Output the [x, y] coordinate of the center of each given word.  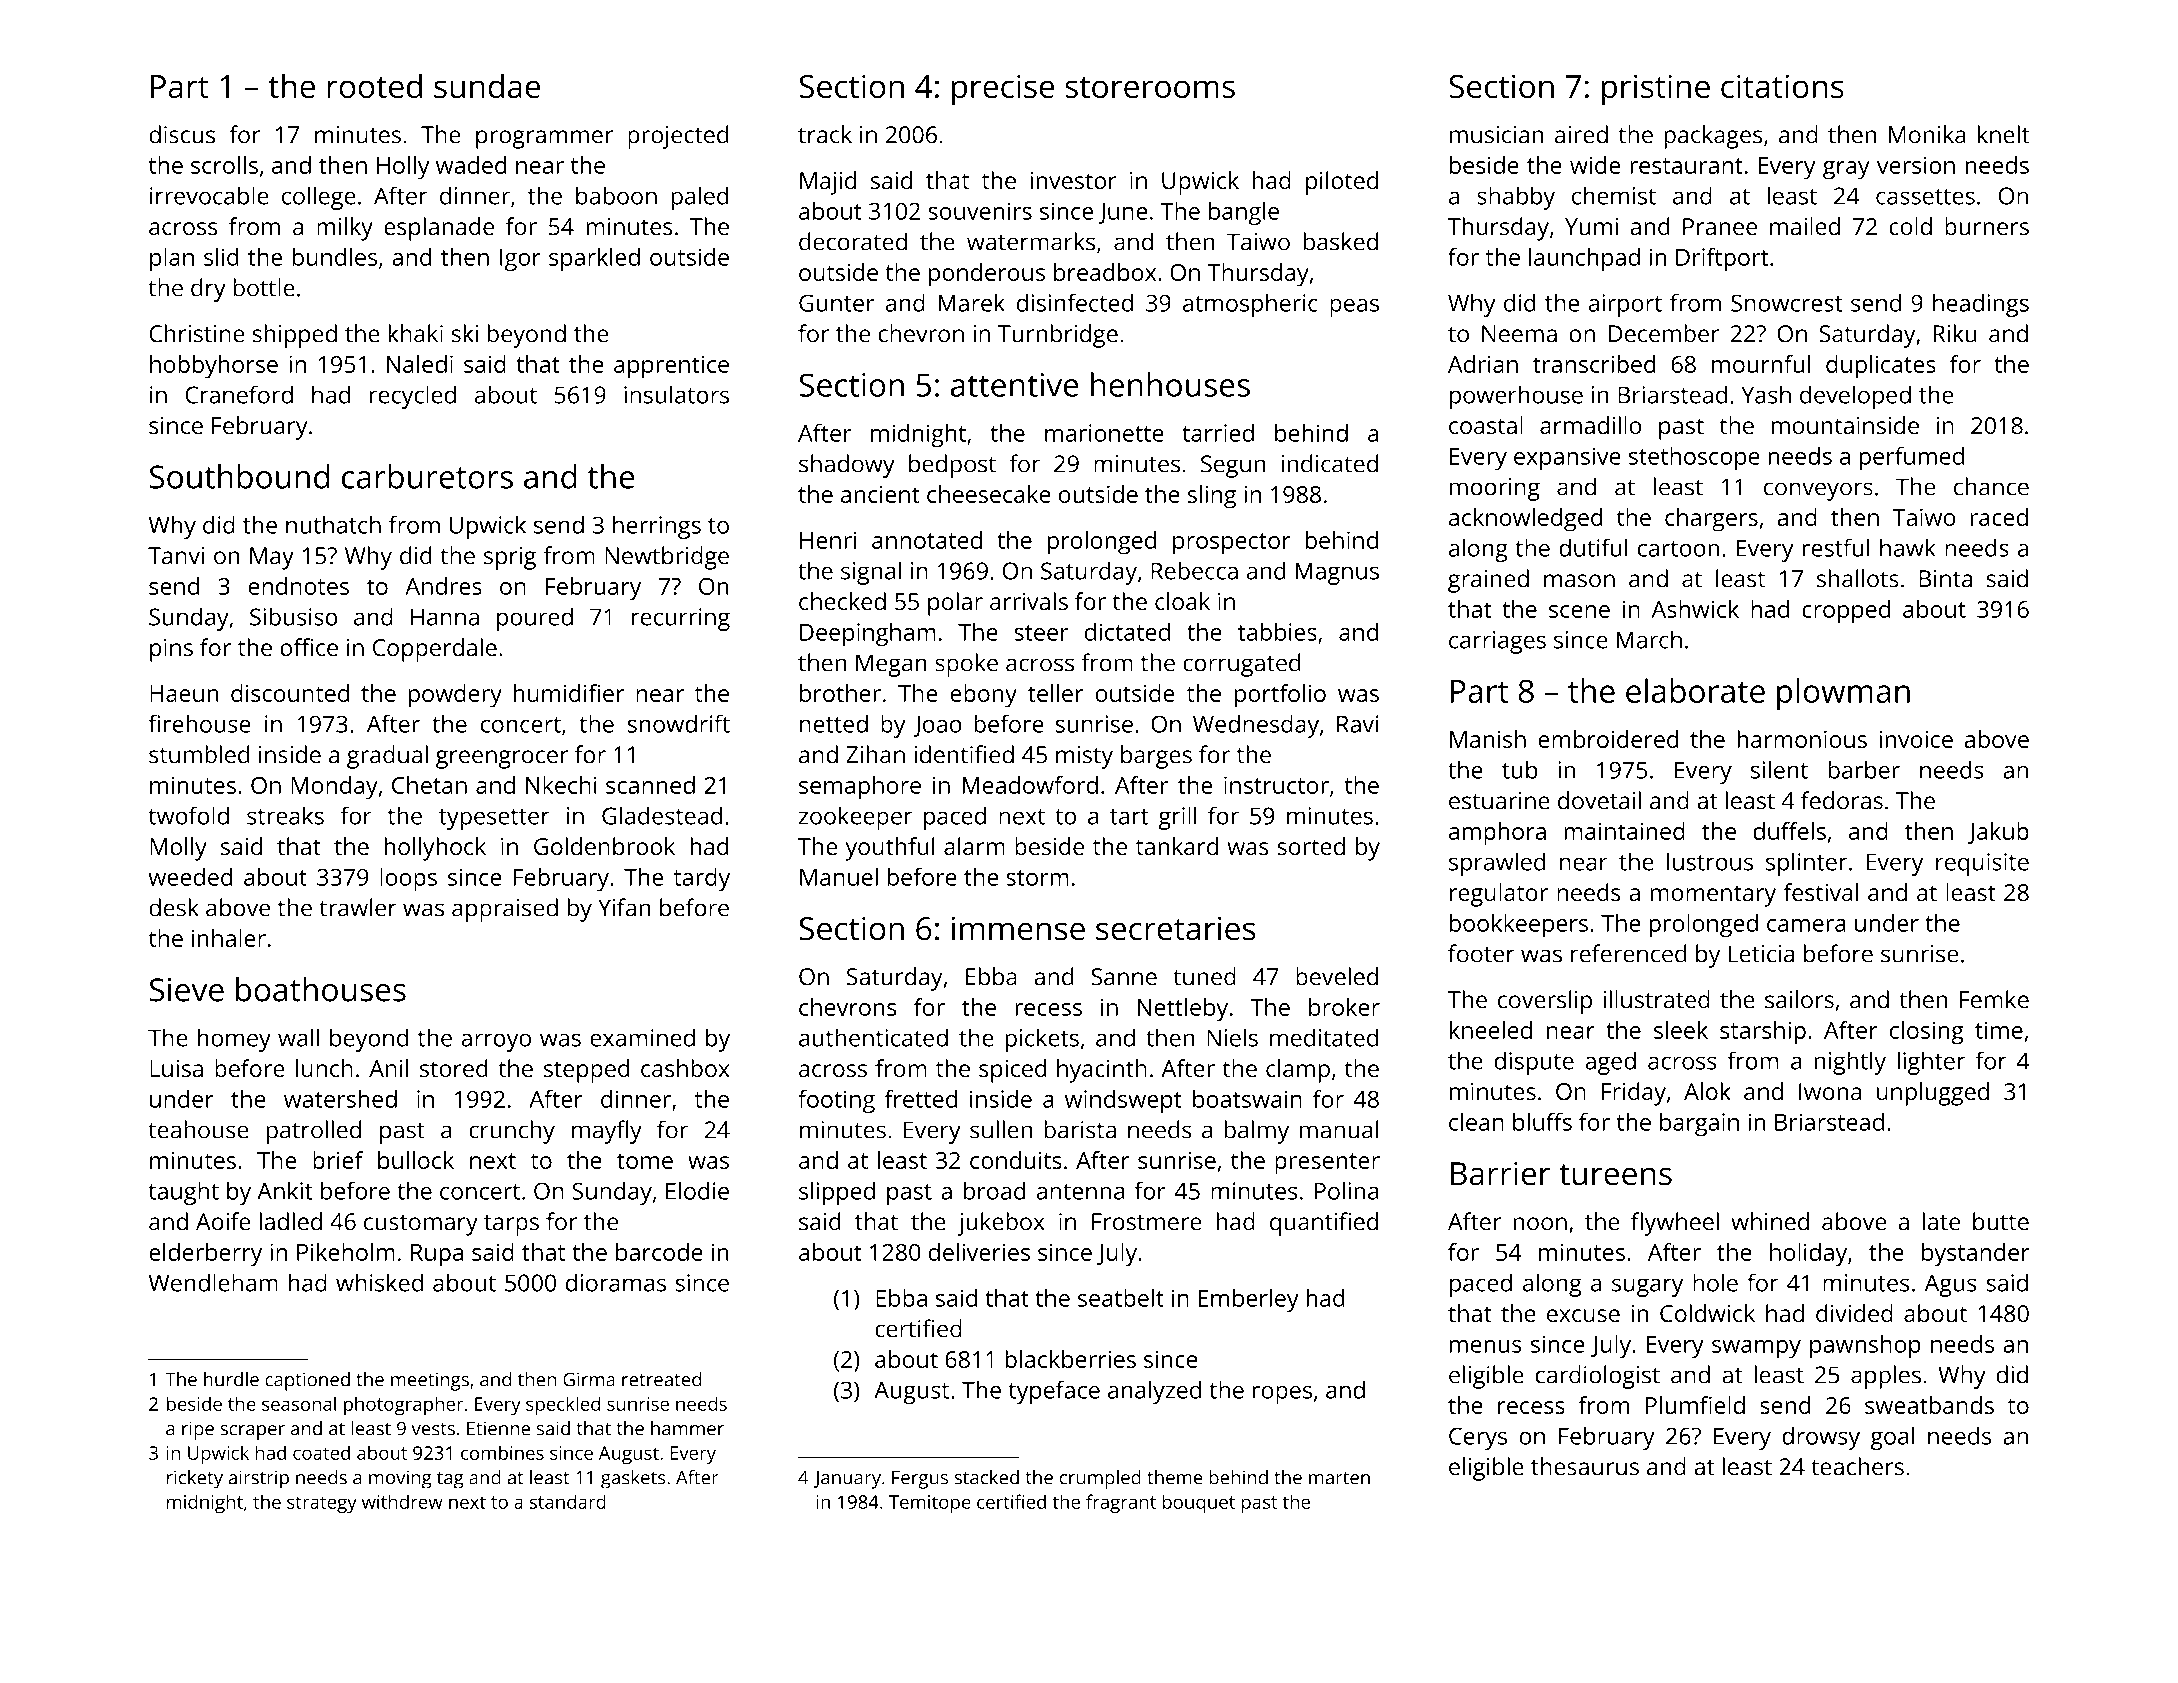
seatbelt [1121, 1298]
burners [1987, 226]
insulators [676, 394]
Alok [1707, 1091]
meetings [430, 1381]
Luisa [176, 1068]
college [319, 198]
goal [1892, 1438]
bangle [1244, 213]
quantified [1324, 1224]
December [1664, 333]
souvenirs [980, 211]
